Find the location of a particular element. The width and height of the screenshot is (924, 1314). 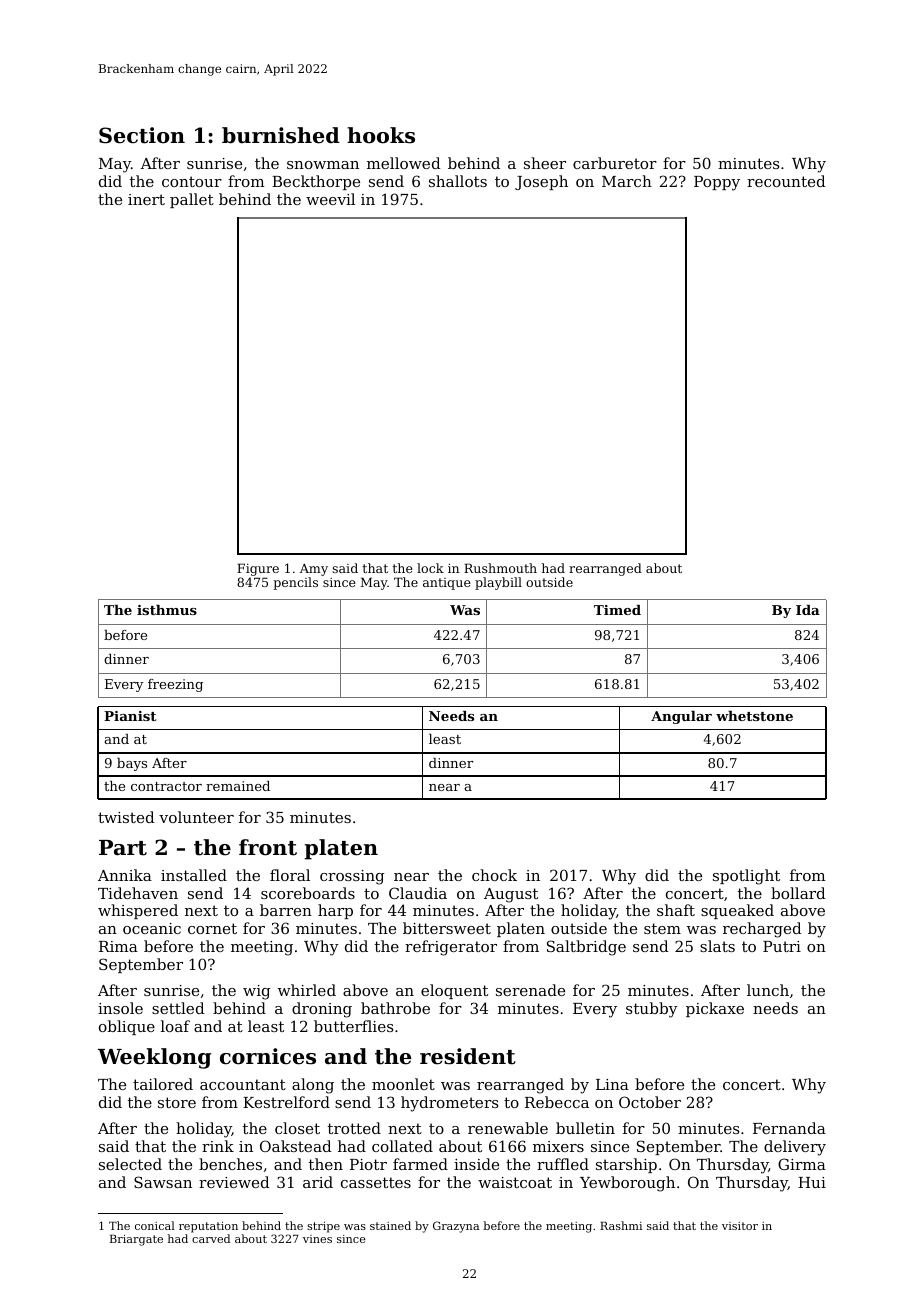

Amy is located at coordinates (314, 570).
